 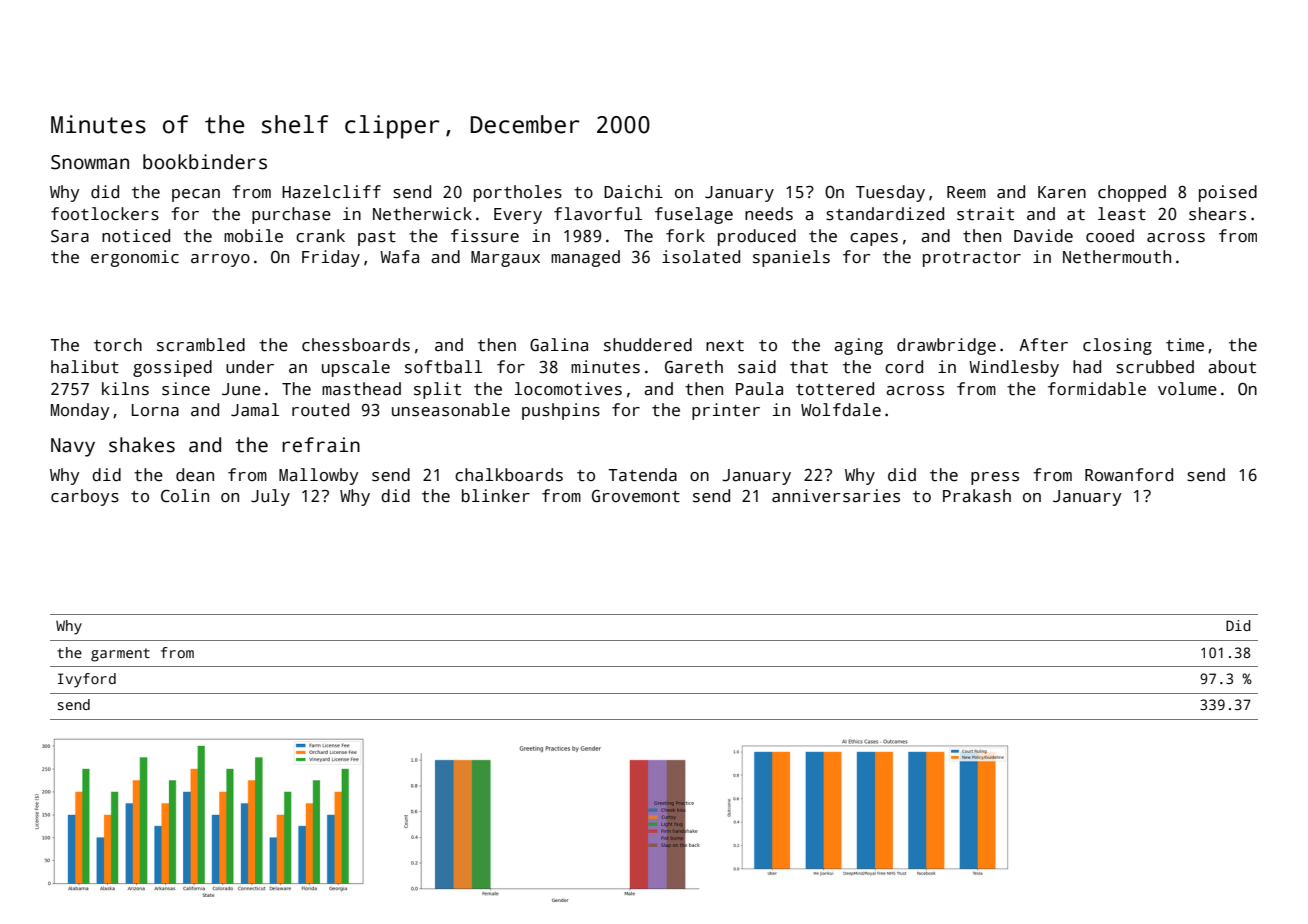 I want to click on bookbinders, so click(x=205, y=162).
